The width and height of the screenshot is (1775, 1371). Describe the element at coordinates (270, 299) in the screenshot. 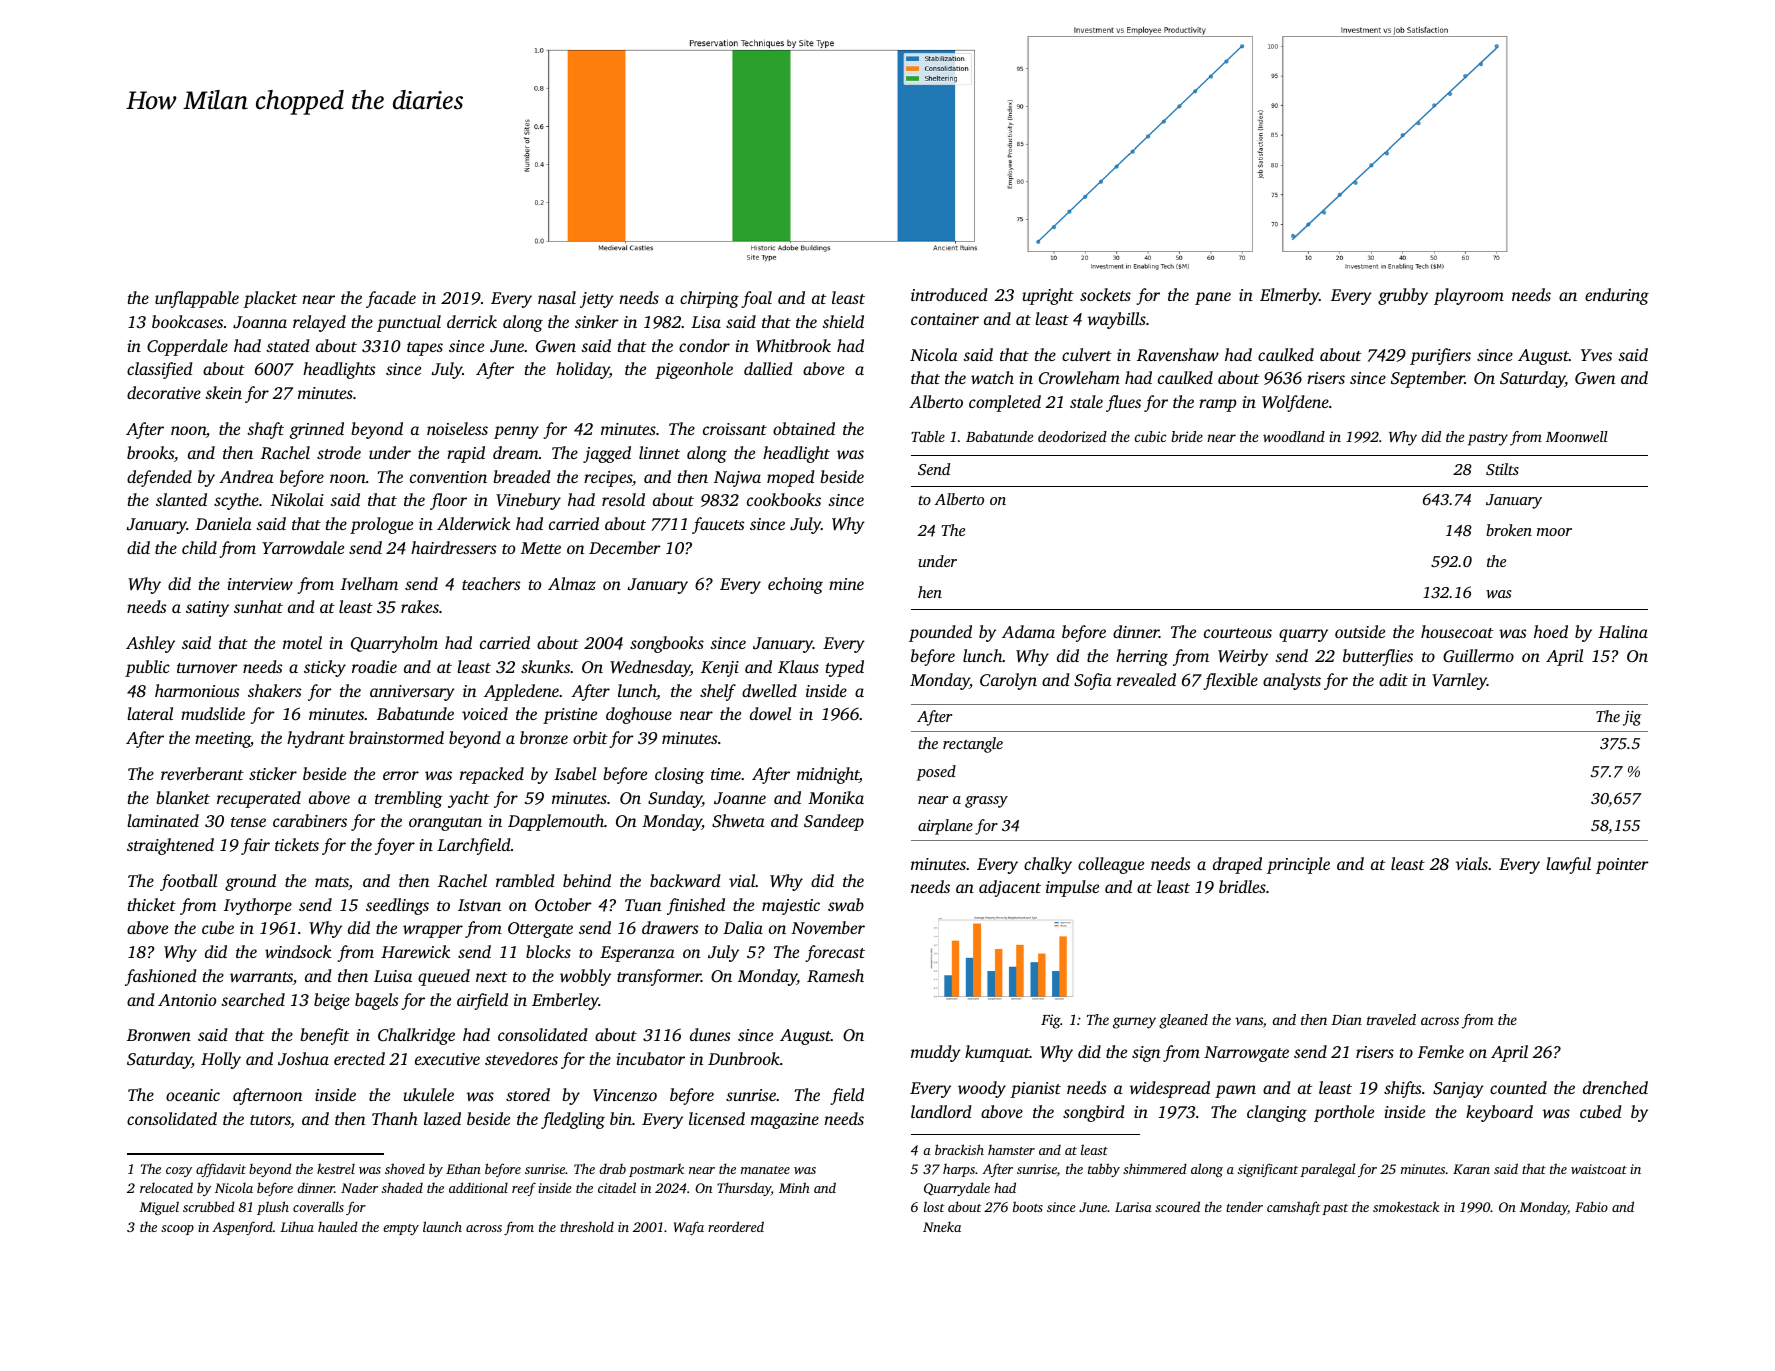

I see `placket` at that location.
